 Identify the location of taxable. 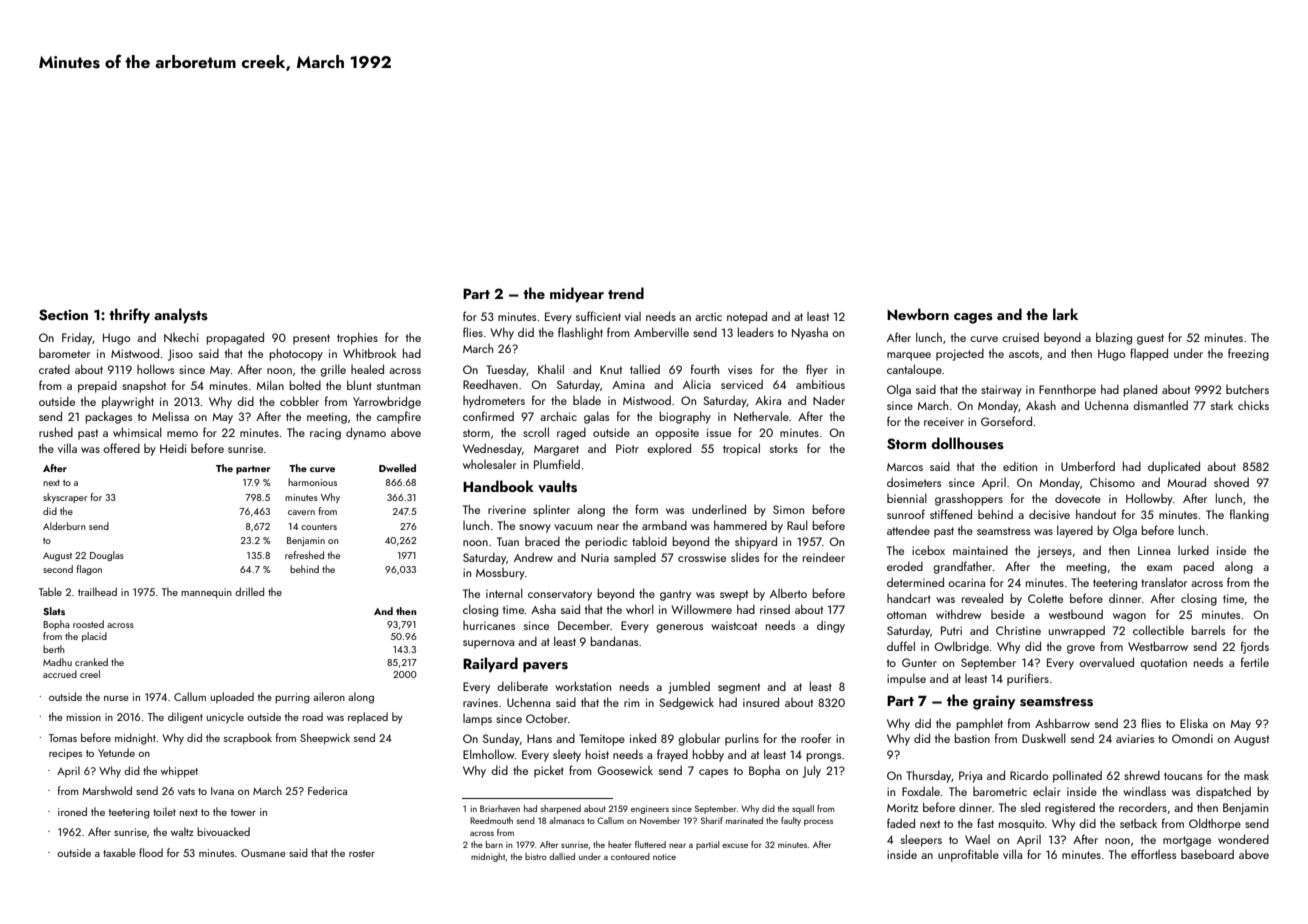
(119, 852).
